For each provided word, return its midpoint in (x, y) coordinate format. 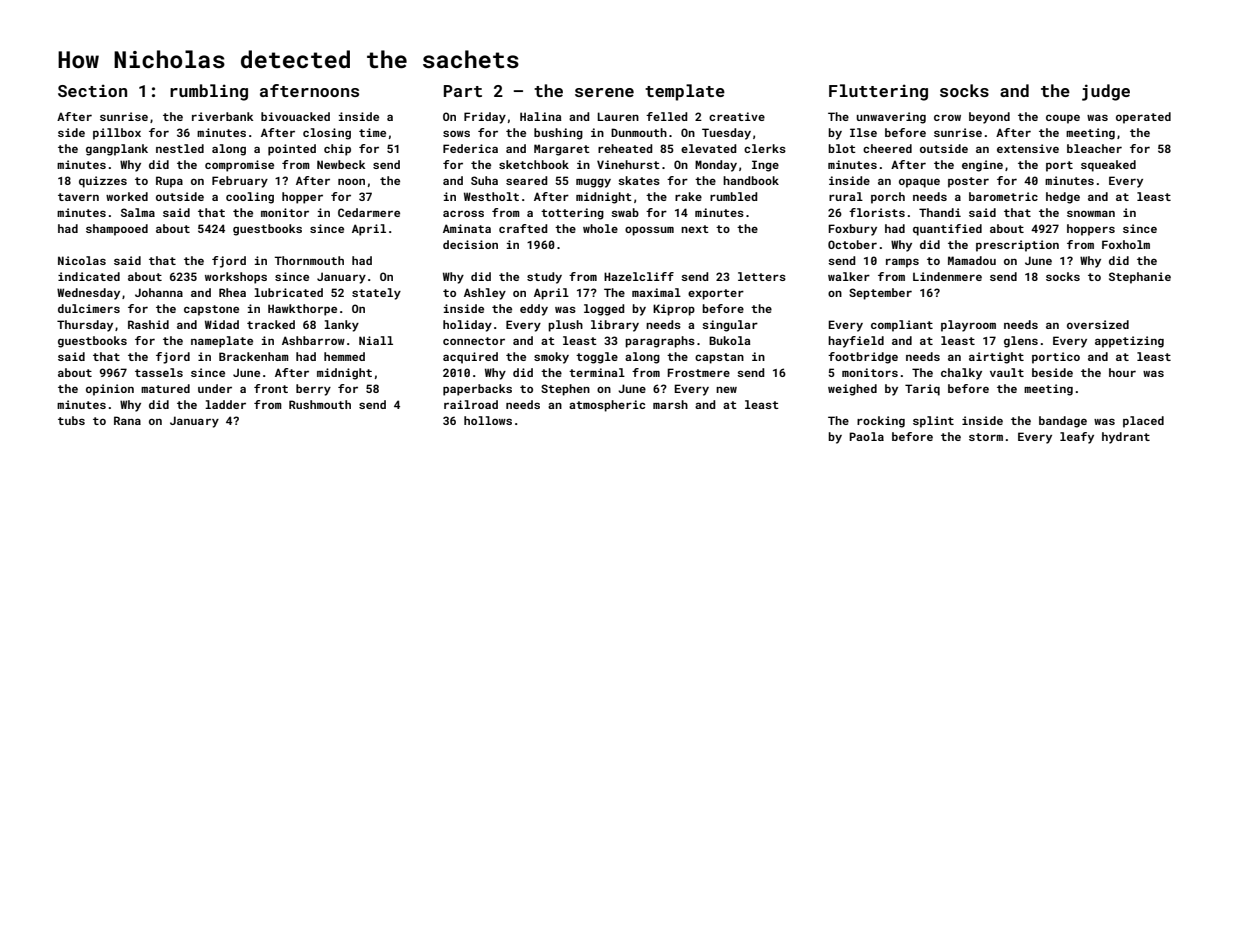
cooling (250, 198)
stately (376, 294)
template (685, 92)
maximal (656, 292)
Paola (866, 436)
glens (1021, 342)
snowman (1091, 213)
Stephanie (1140, 278)
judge (1106, 92)
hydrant (1126, 438)
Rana (127, 420)
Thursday (85, 326)
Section (92, 90)
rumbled (734, 196)
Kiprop (674, 310)
